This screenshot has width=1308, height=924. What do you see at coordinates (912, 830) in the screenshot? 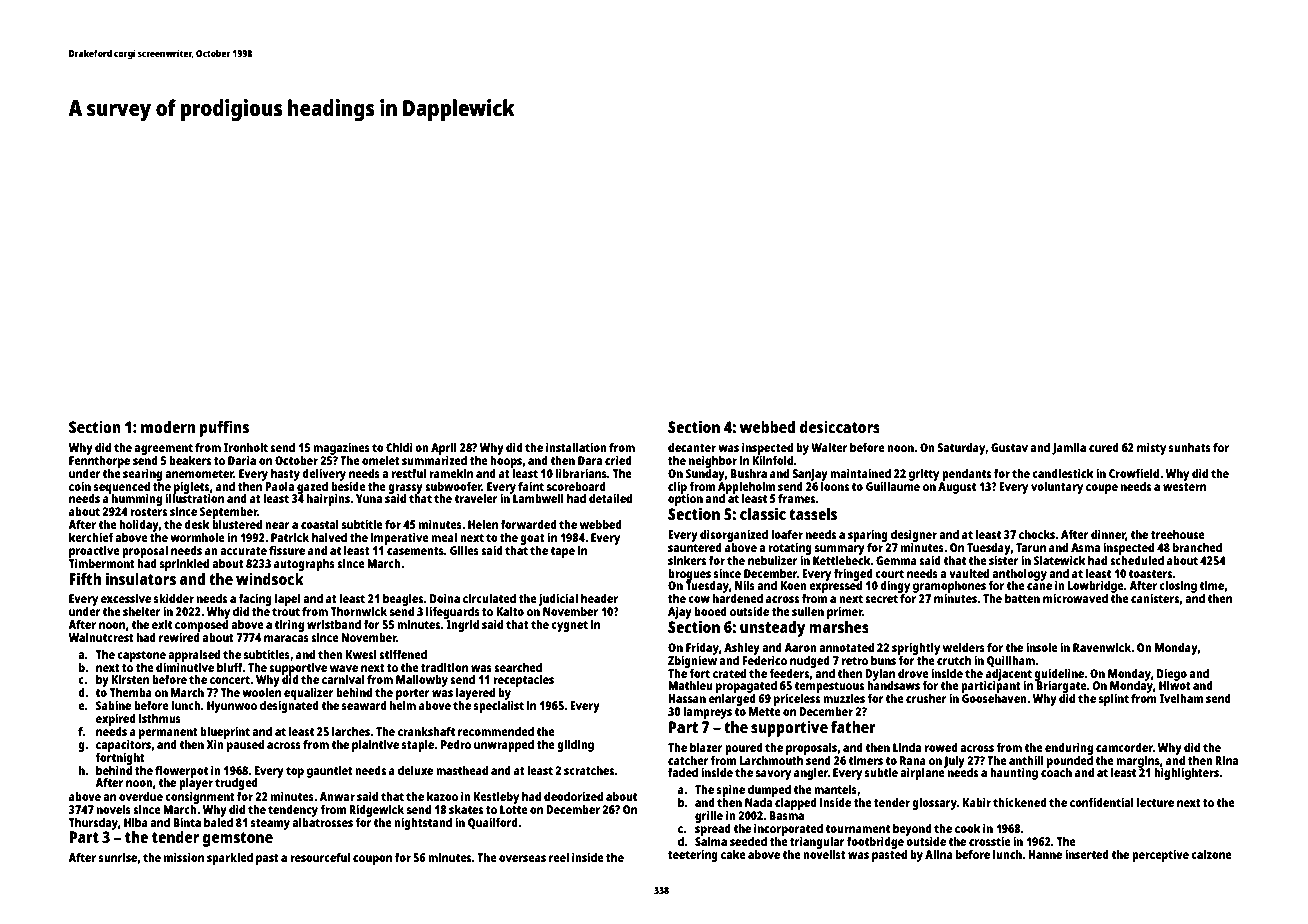
I see `beyond` at bounding box center [912, 830].
